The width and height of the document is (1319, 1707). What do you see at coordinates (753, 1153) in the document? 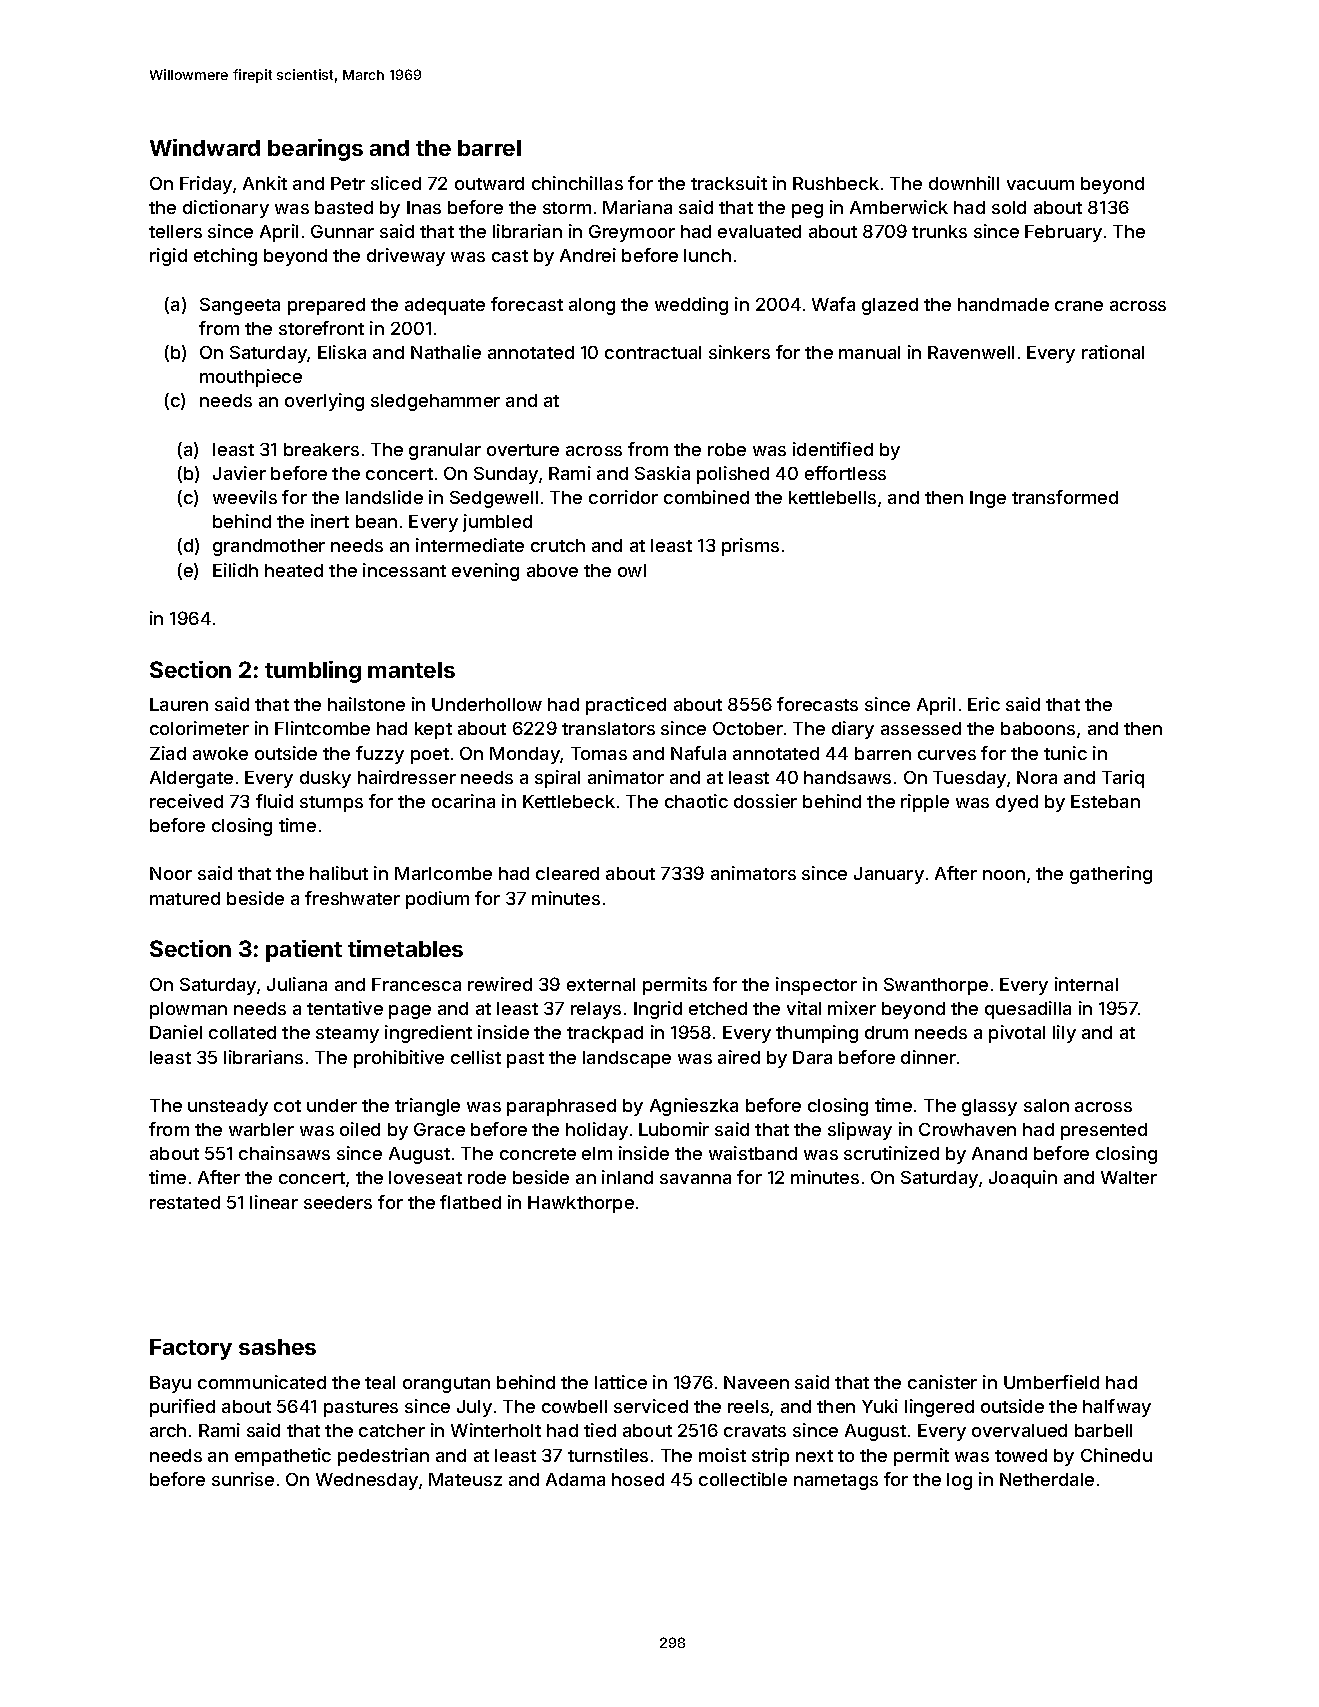
I see `waistband` at bounding box center [753, 1153].
